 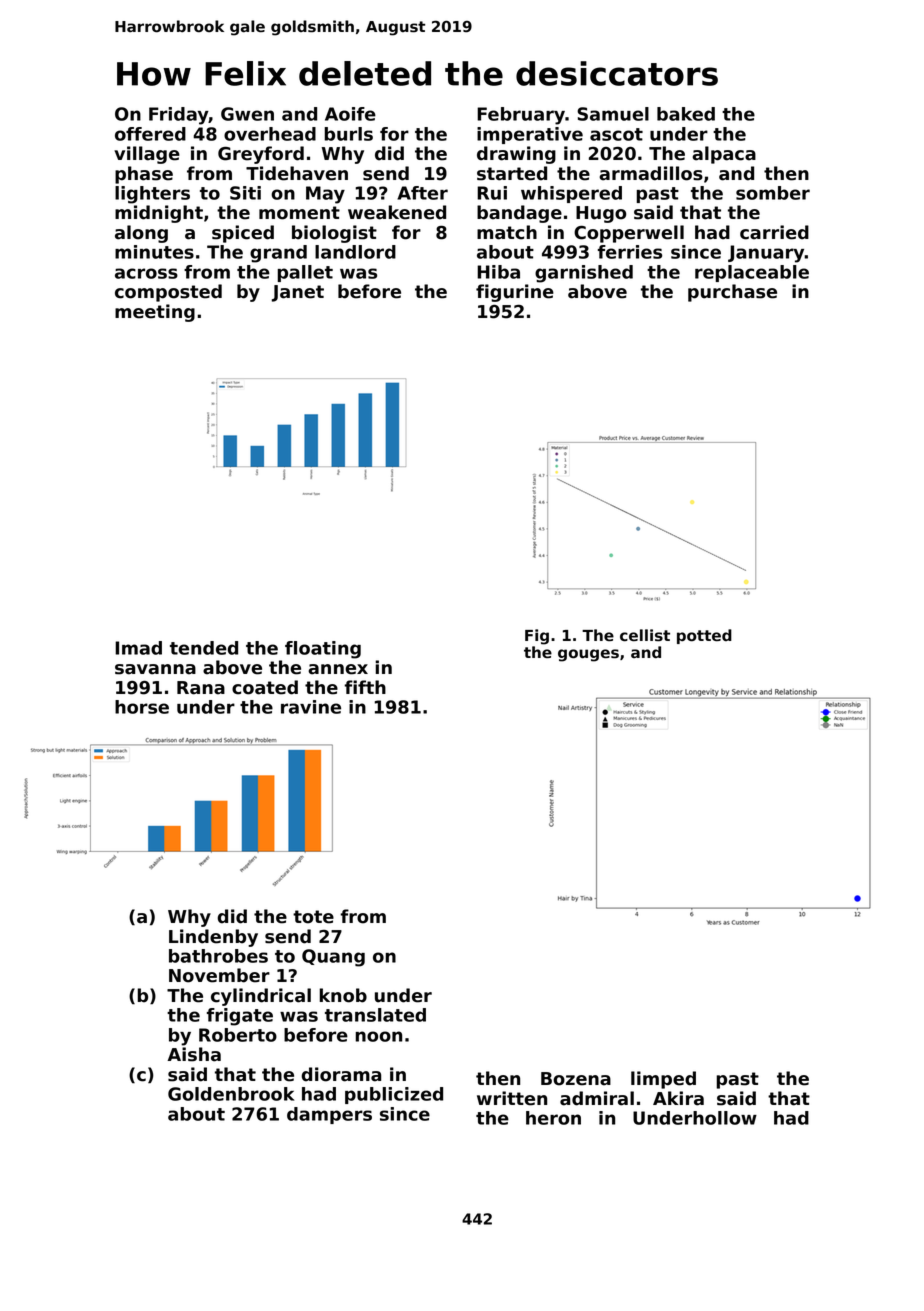 I want to click on cellist, so click(x=645, y=635).
